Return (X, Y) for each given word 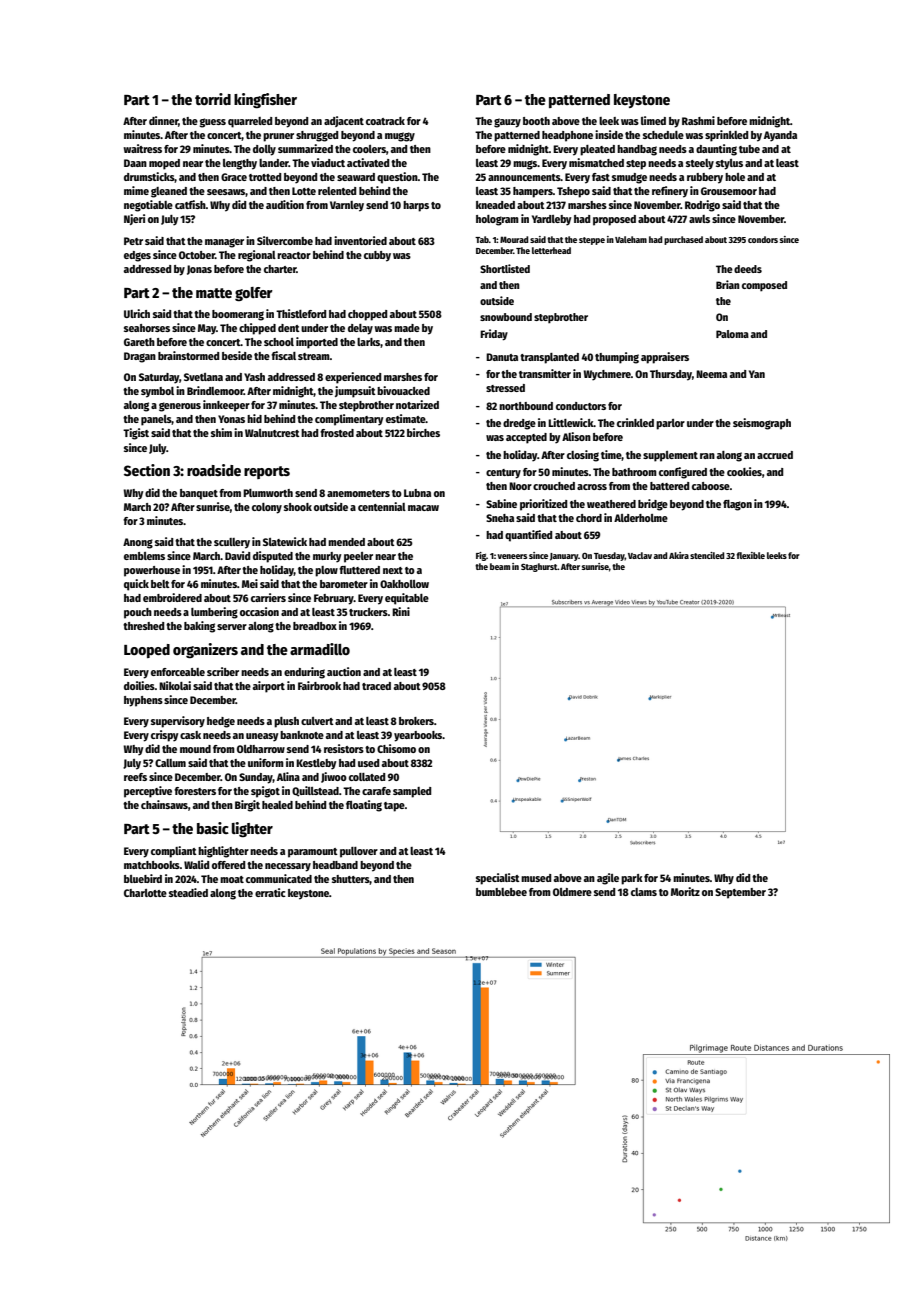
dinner (163, 120)
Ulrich (137, 313)
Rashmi (698, 120)
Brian (727, 284)
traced (376, 686)
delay (360, 329)
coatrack (385, 121)
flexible (750, 555)
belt (160, 584)
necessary (288, 867)
